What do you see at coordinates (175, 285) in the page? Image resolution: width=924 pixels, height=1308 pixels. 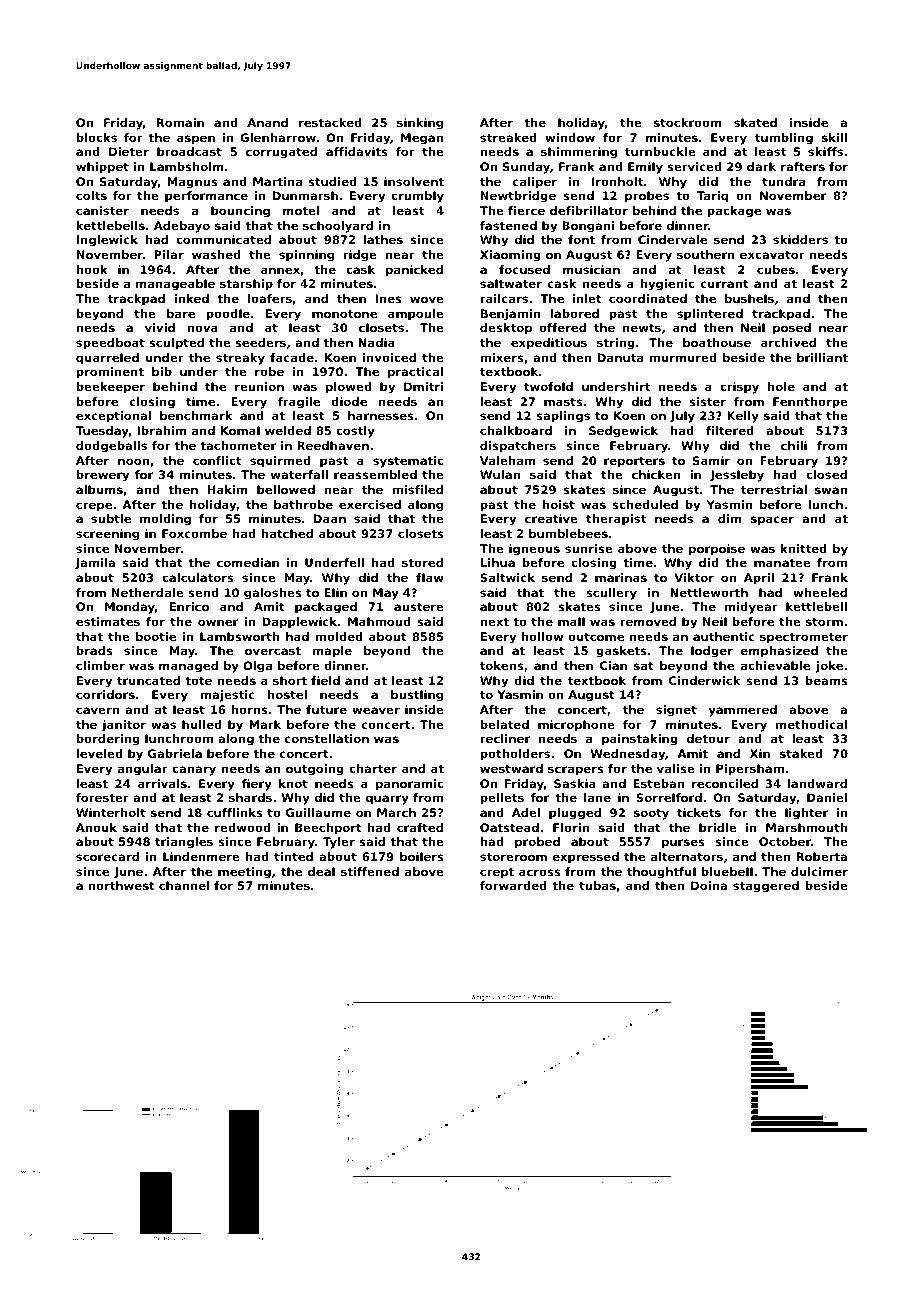 I see `manageable` at bounding box center [175, 285].
